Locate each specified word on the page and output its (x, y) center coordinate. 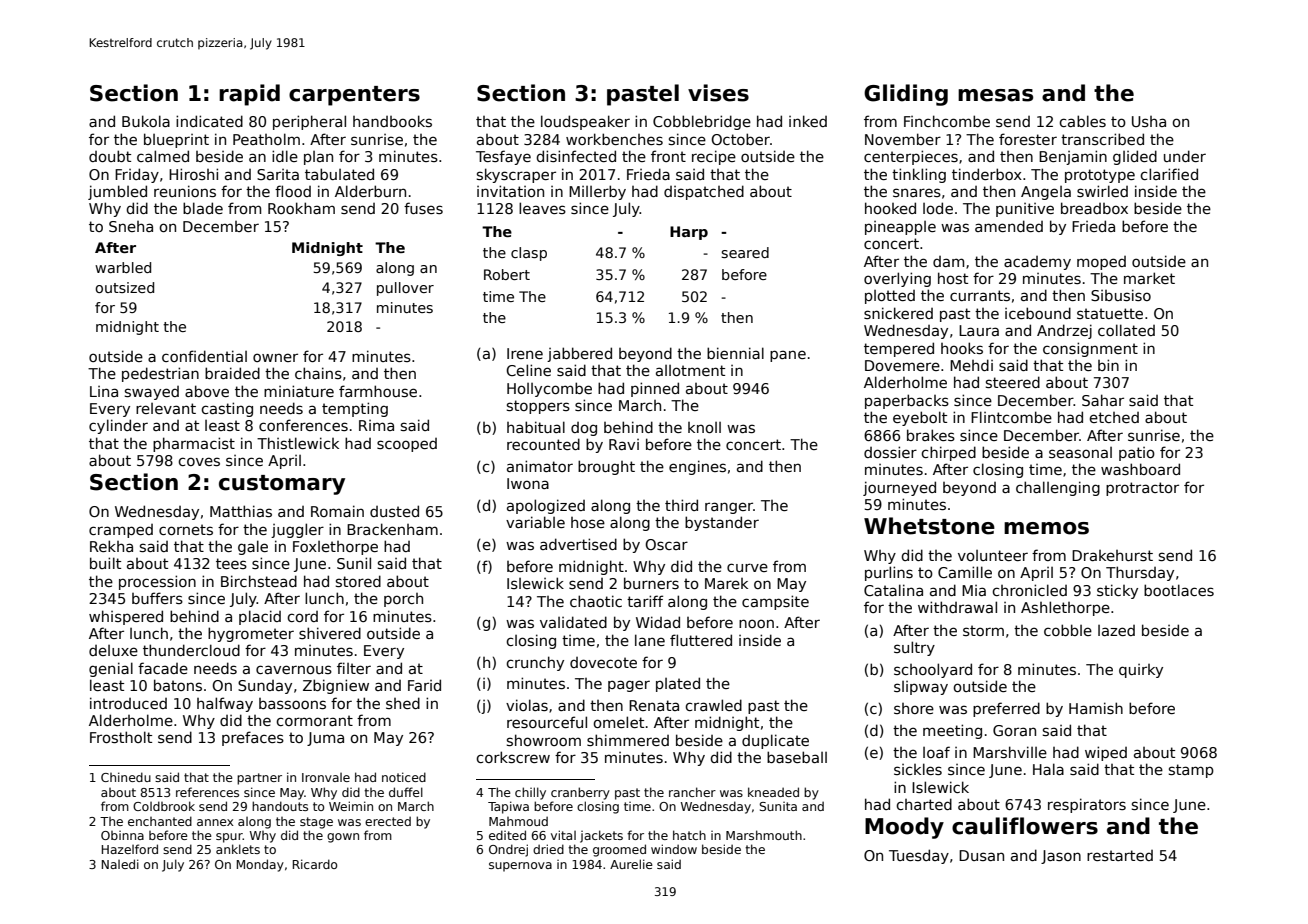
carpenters (354, 96)
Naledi (120, 864)
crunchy (535, 663)
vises (718, 93)
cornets (186, 529)
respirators (1087, 805)
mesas (995, 95)
